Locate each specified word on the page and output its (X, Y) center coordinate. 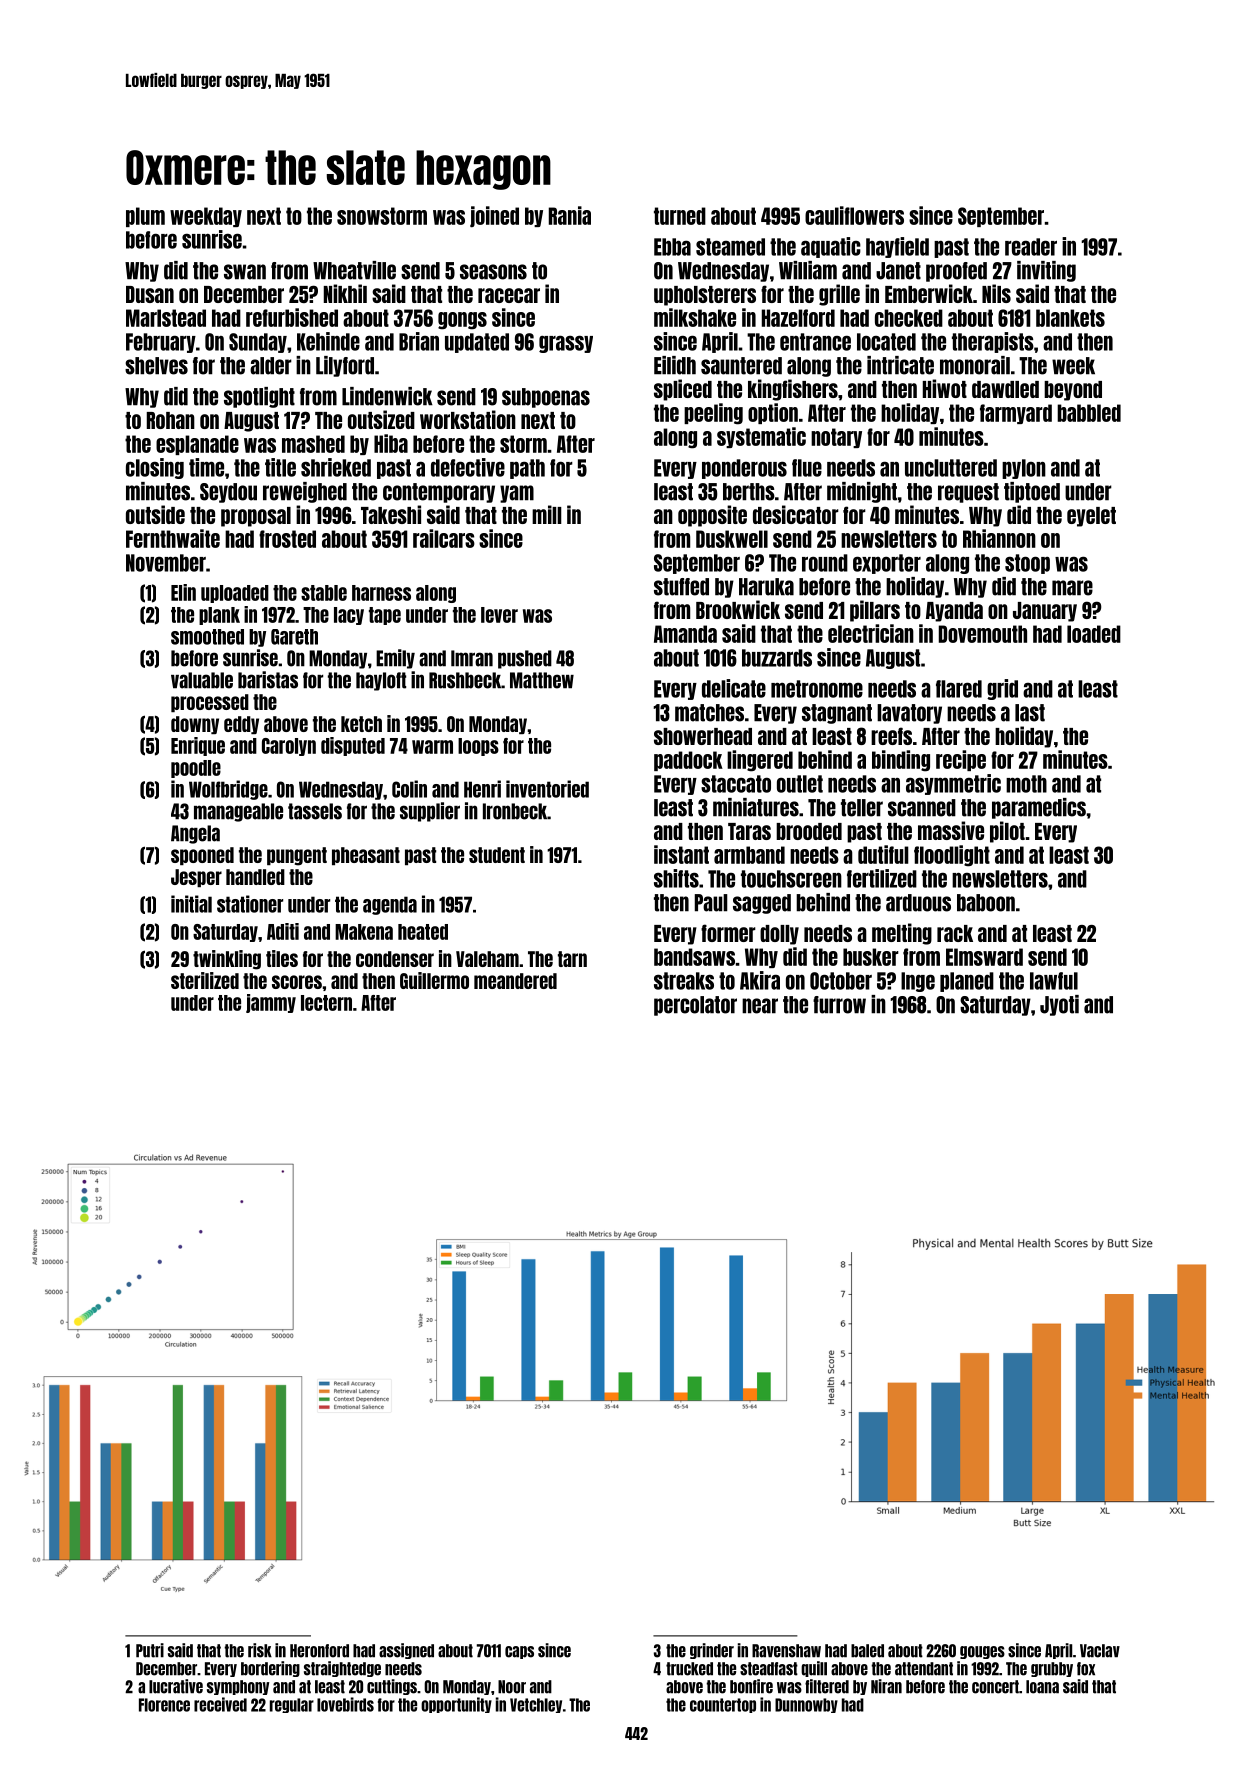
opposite (712, 516)
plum (145, 217)
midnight (862, 492)
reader (1031, 247)
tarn (572, 959)
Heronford (319, 1651)
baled (867, 1651)
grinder (712, 1651)
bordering (270, 1669)
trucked (689, 1669)
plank (219, 616)
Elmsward (984, 957)
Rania (570, 215)
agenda (390, 905)
